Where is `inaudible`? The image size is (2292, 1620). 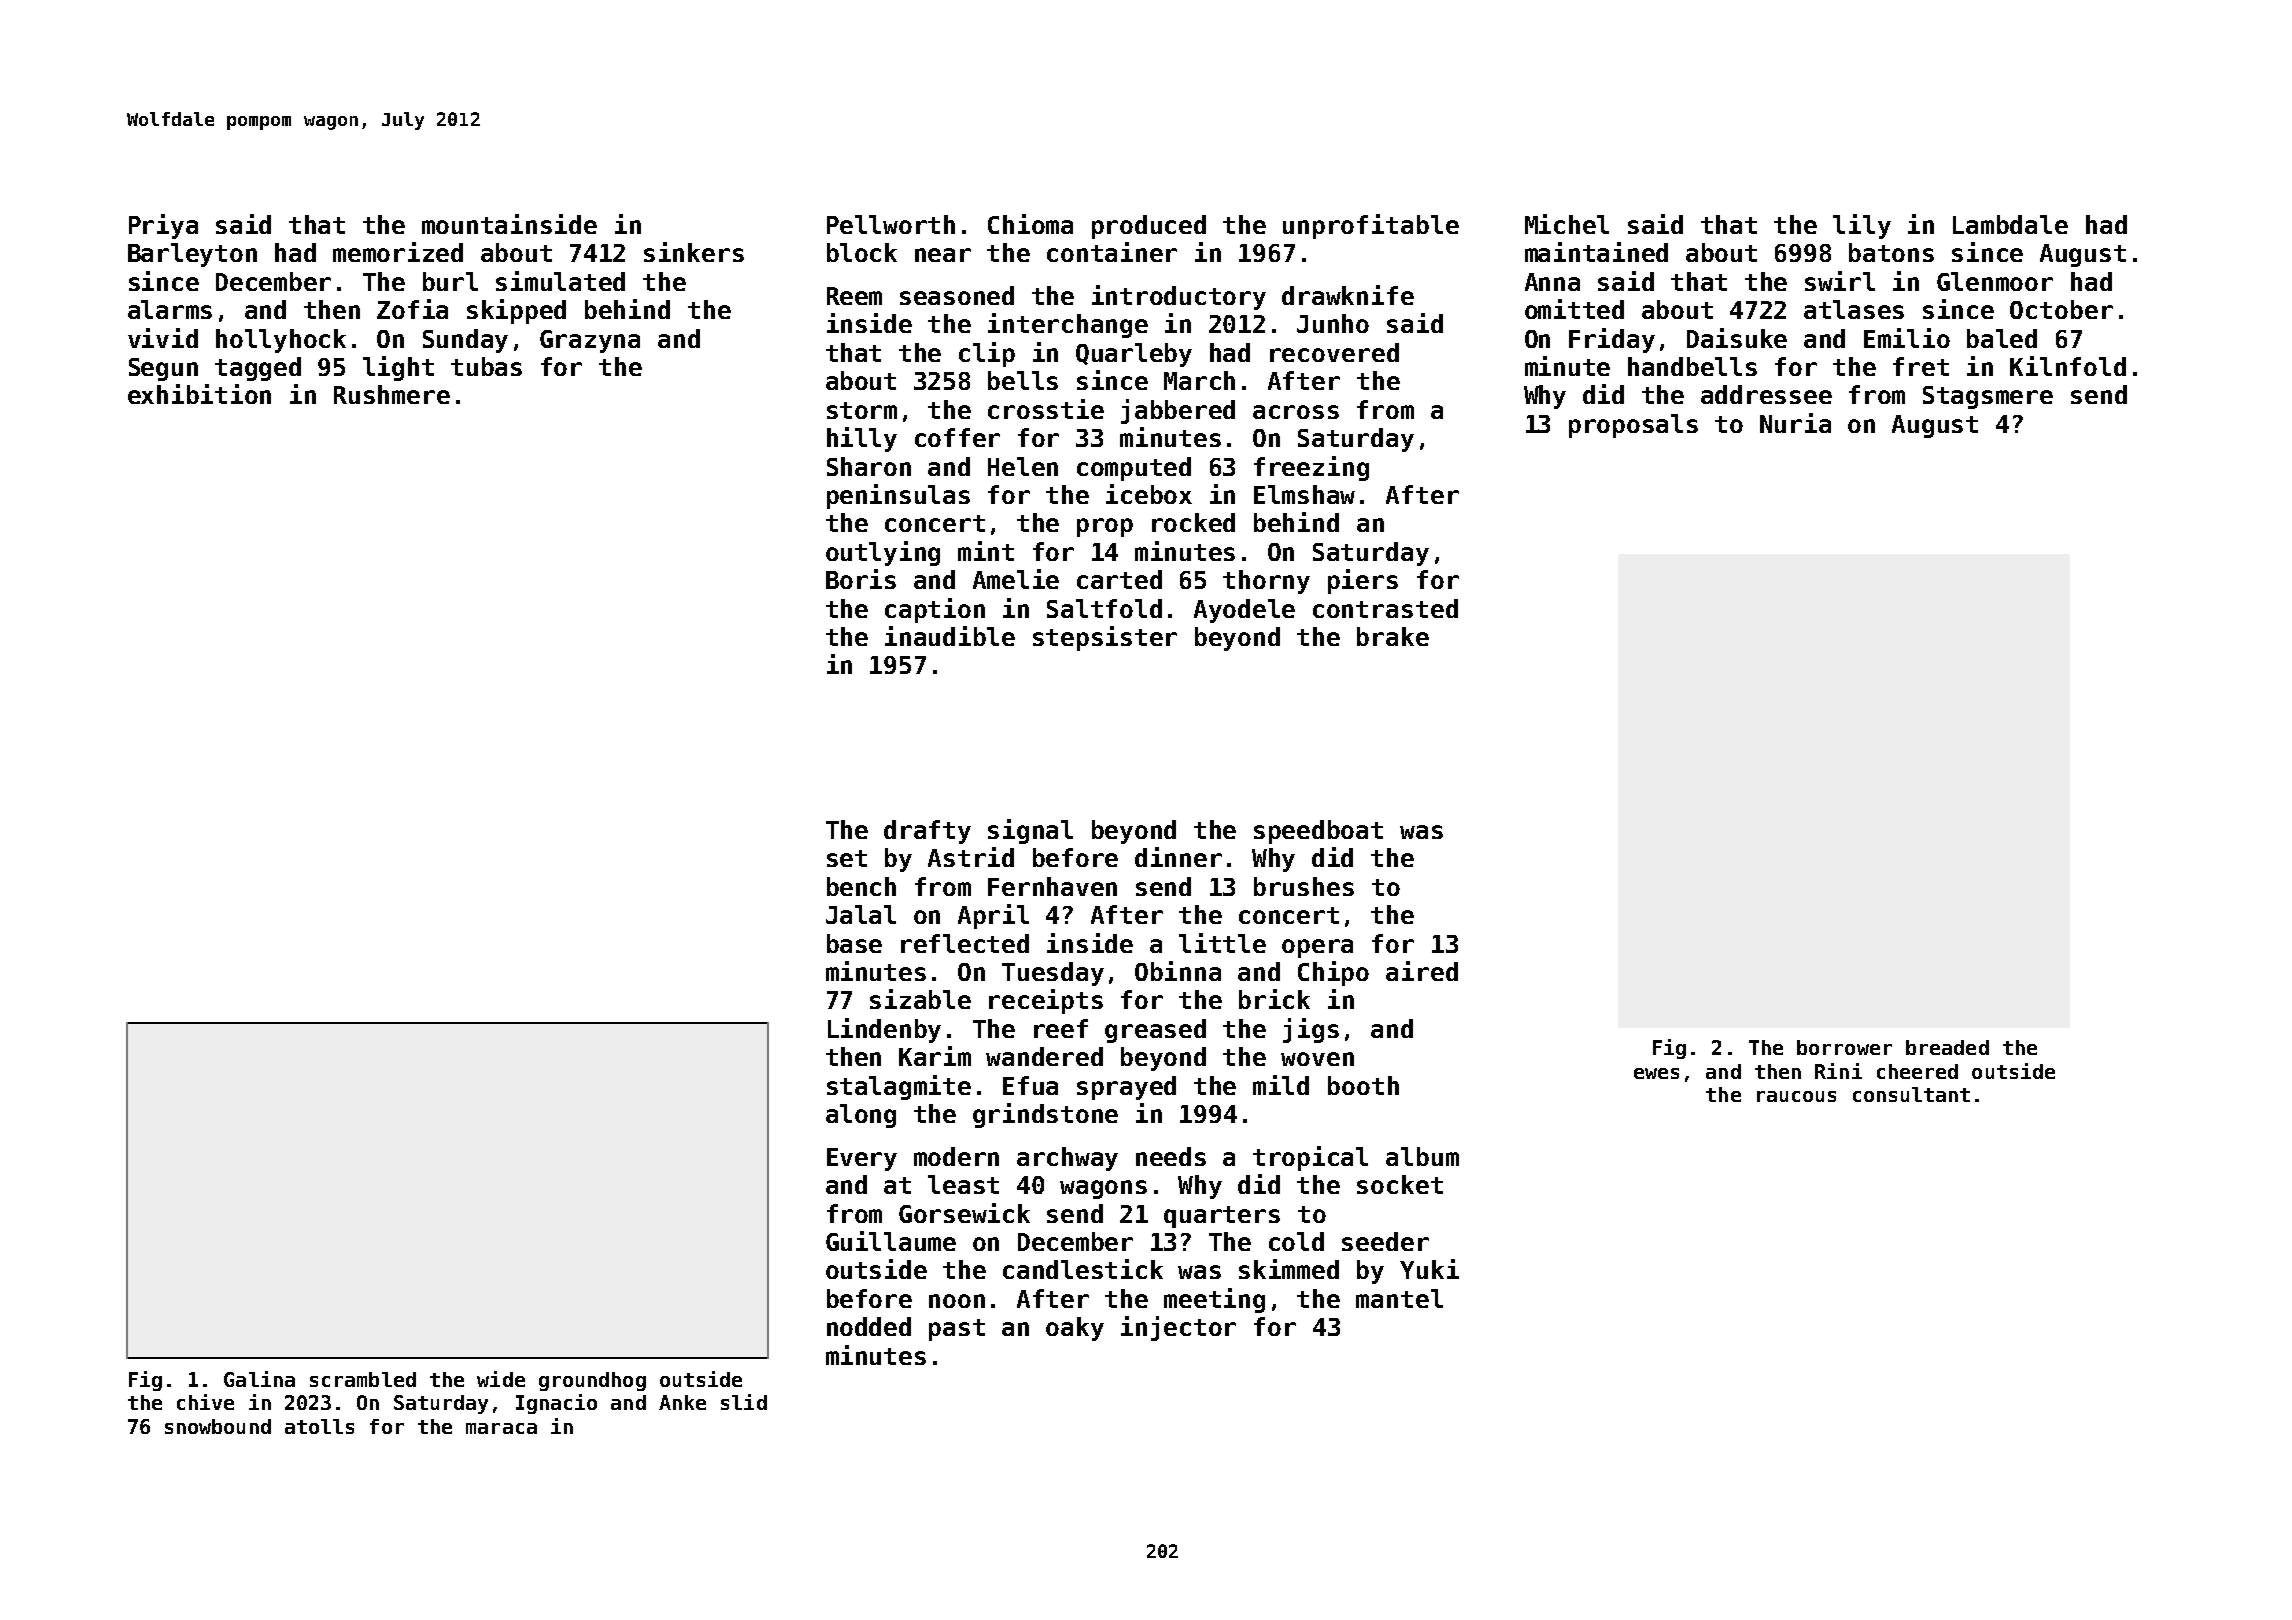 inaudible is located at coordinates (950, 636).
